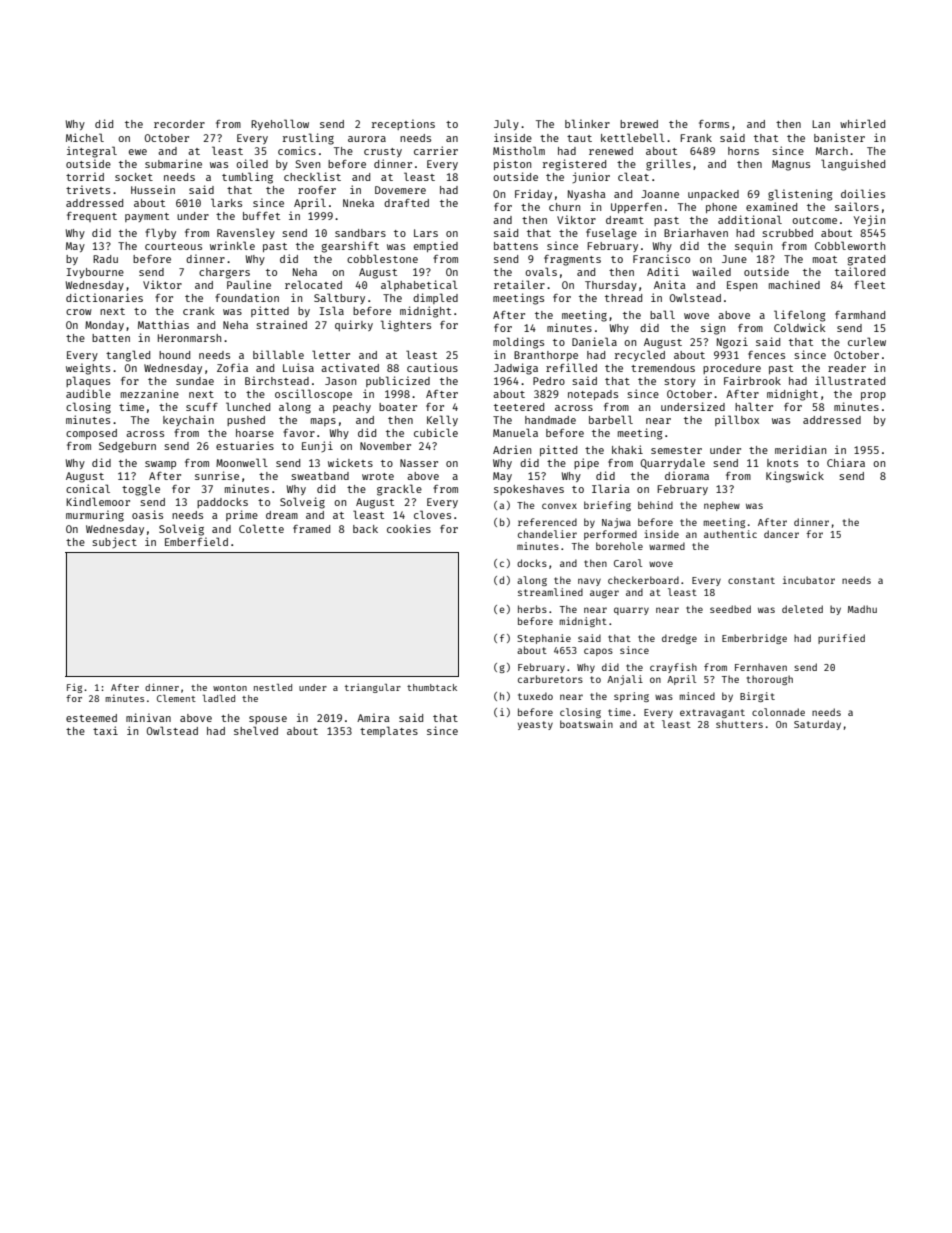 The height and width of the screenshot is (1233, 952). I want to click on curlew, so click(867, 341).
